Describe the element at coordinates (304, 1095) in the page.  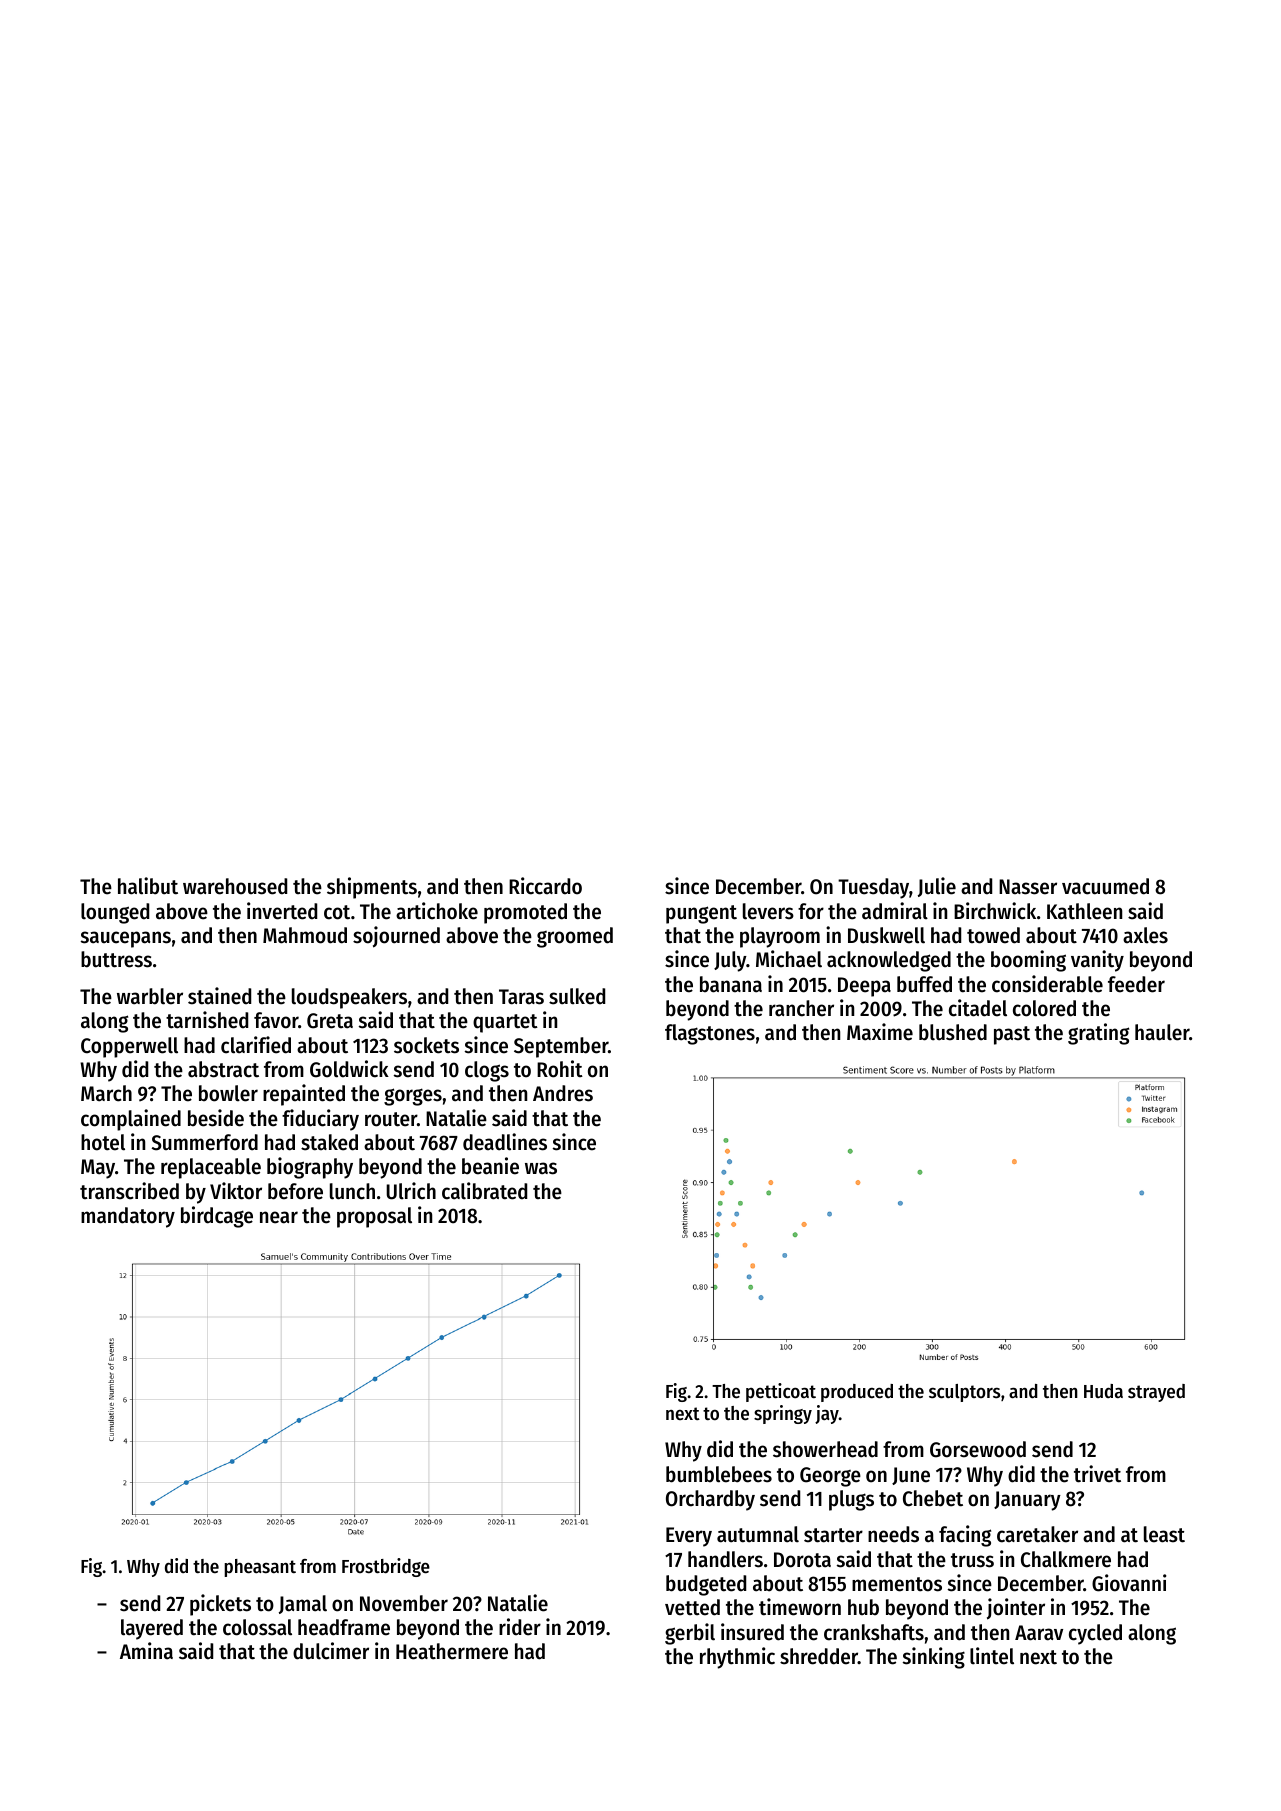
I see `repainted` at that location.
